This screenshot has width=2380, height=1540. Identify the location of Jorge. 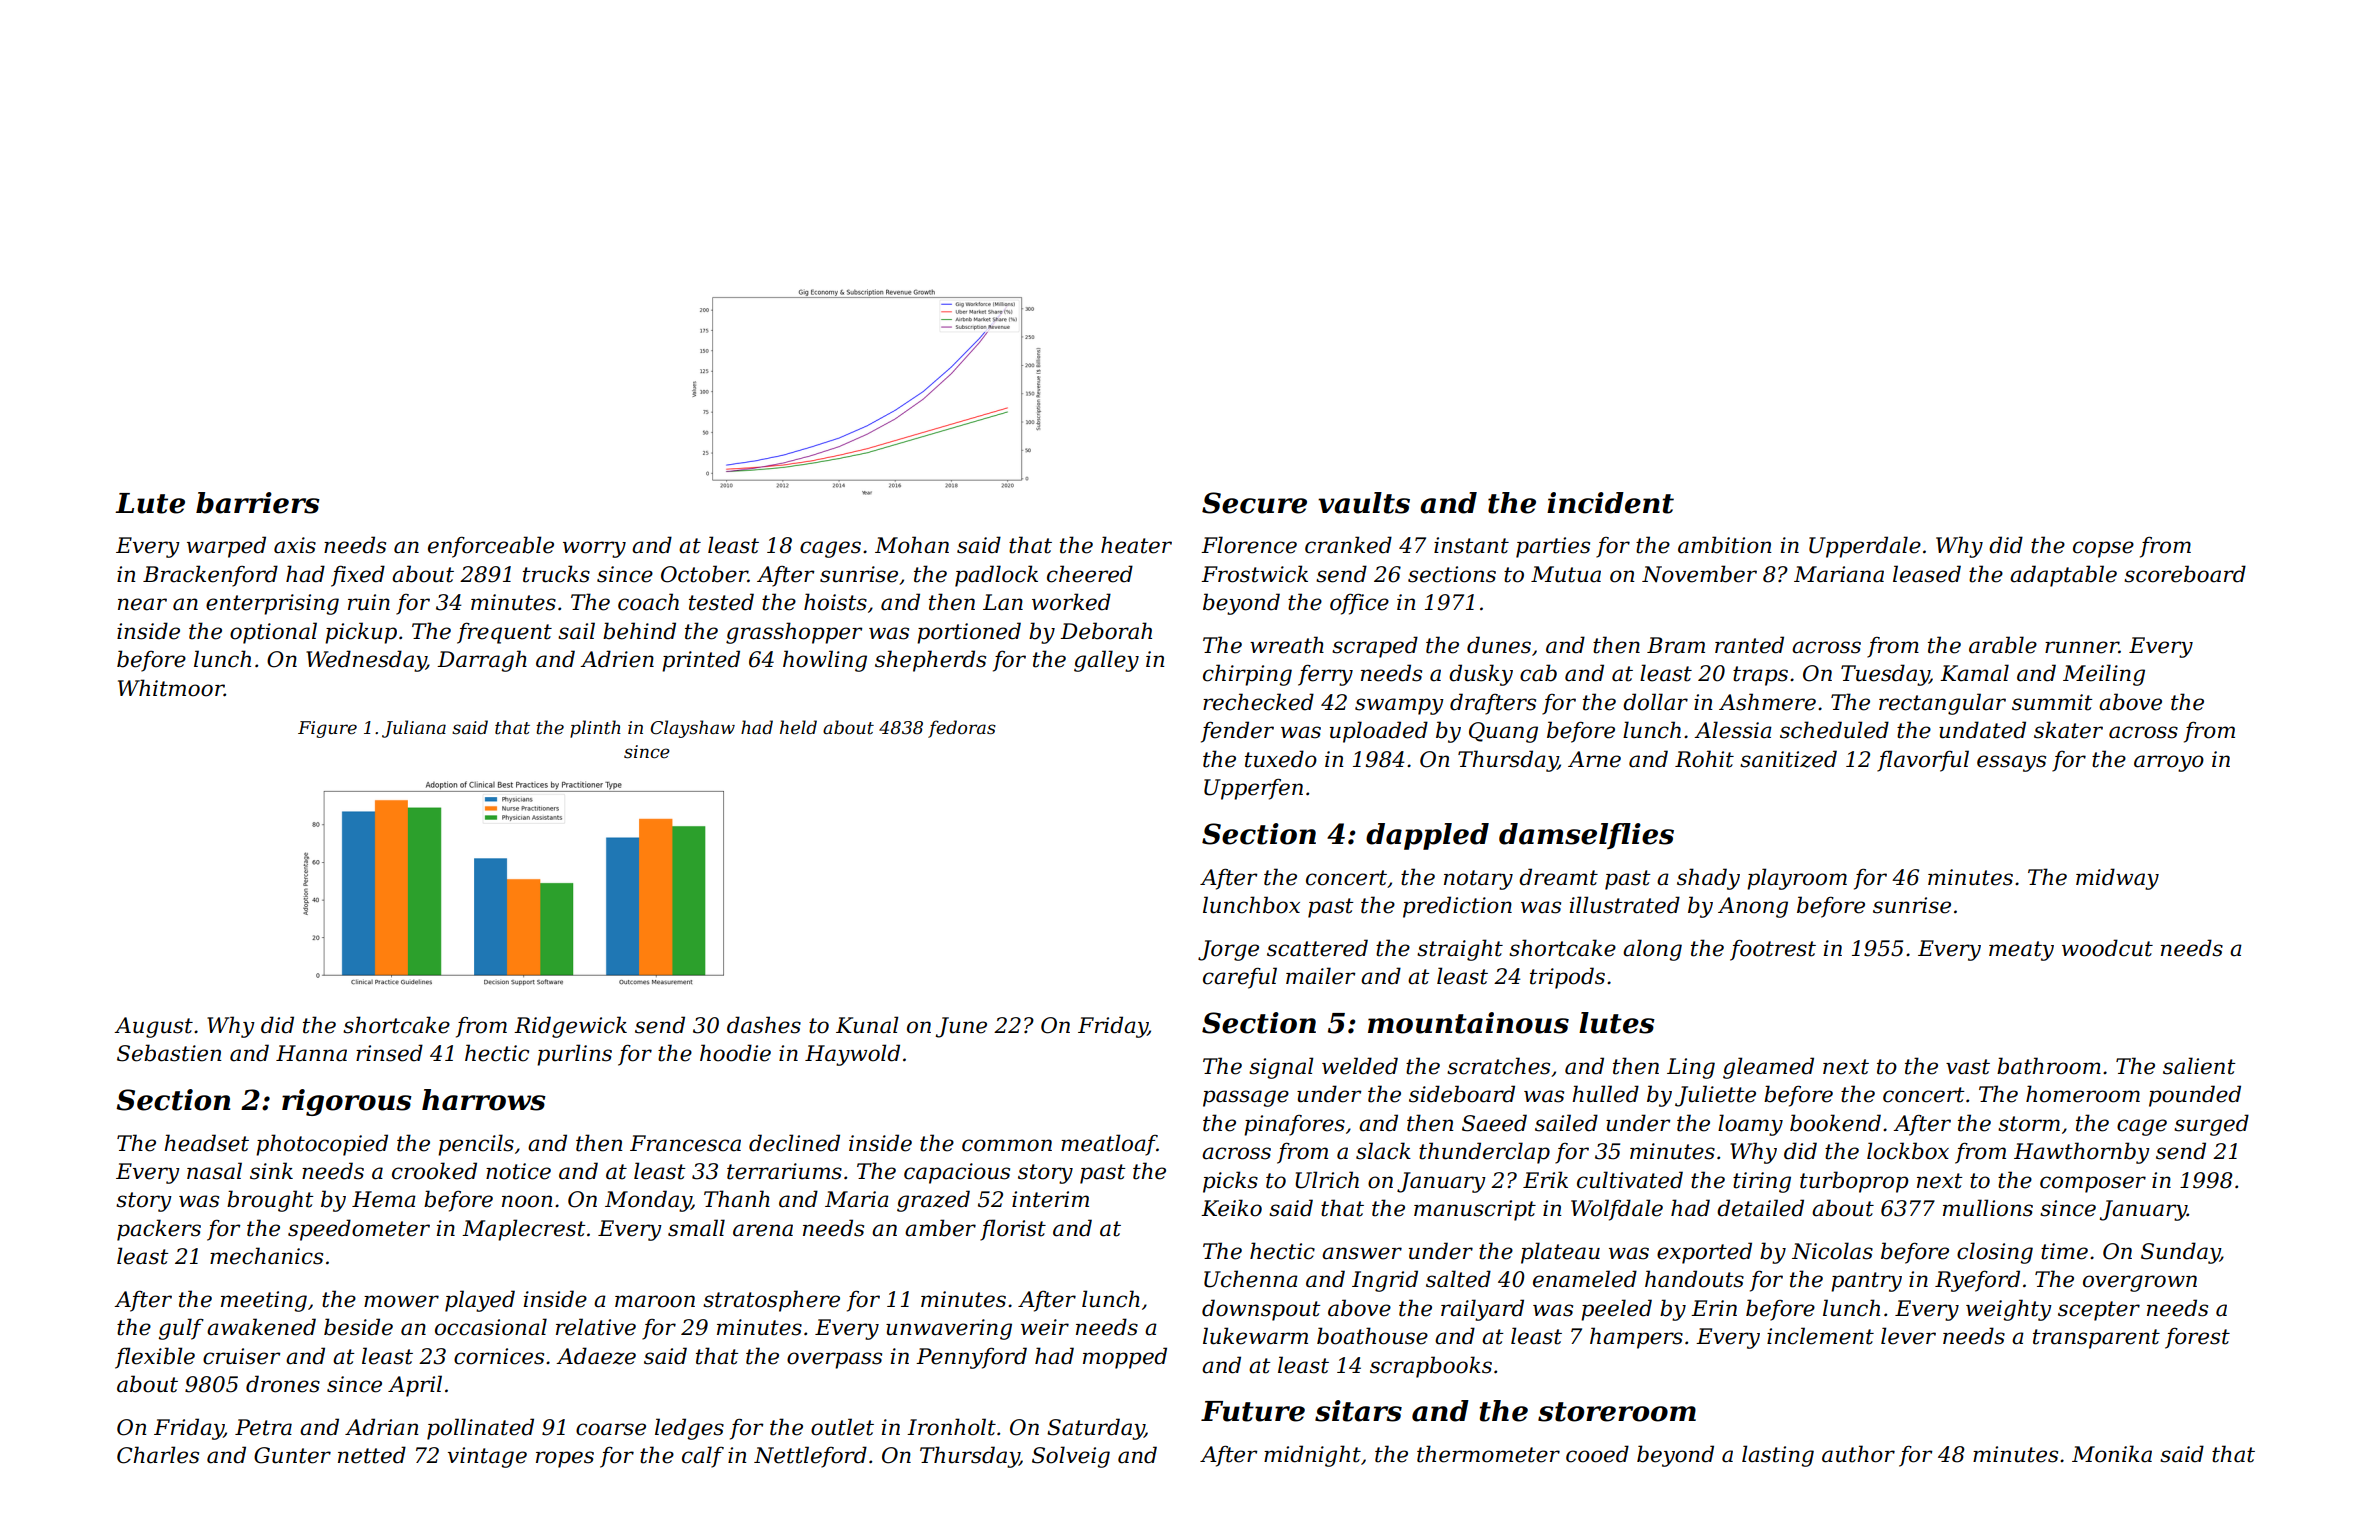
(1228, 950).
